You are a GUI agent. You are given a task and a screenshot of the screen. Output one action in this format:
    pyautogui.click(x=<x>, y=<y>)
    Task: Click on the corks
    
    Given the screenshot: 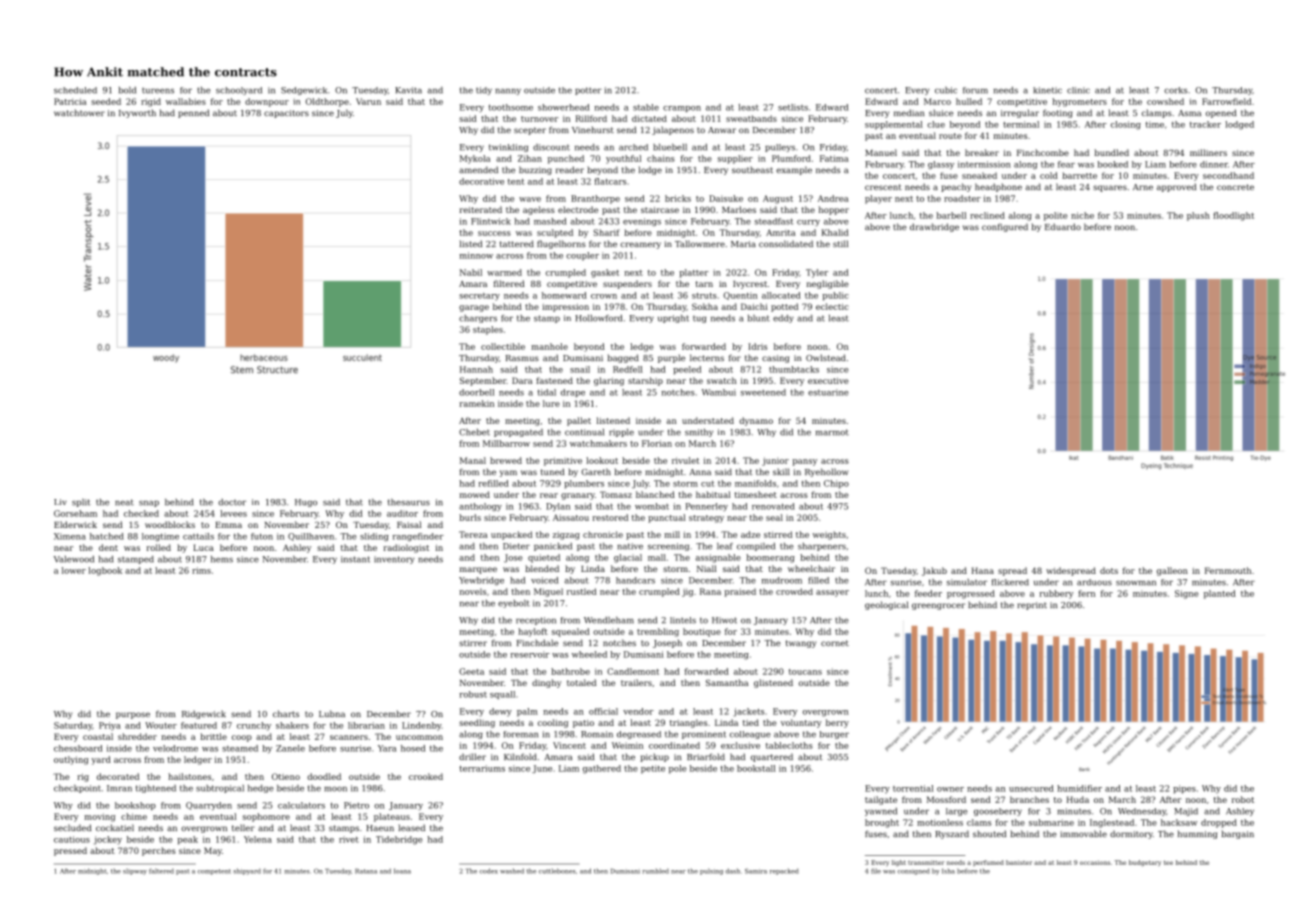 What is the action you would take?
    pyautogui.click(x=1175, y=90)
